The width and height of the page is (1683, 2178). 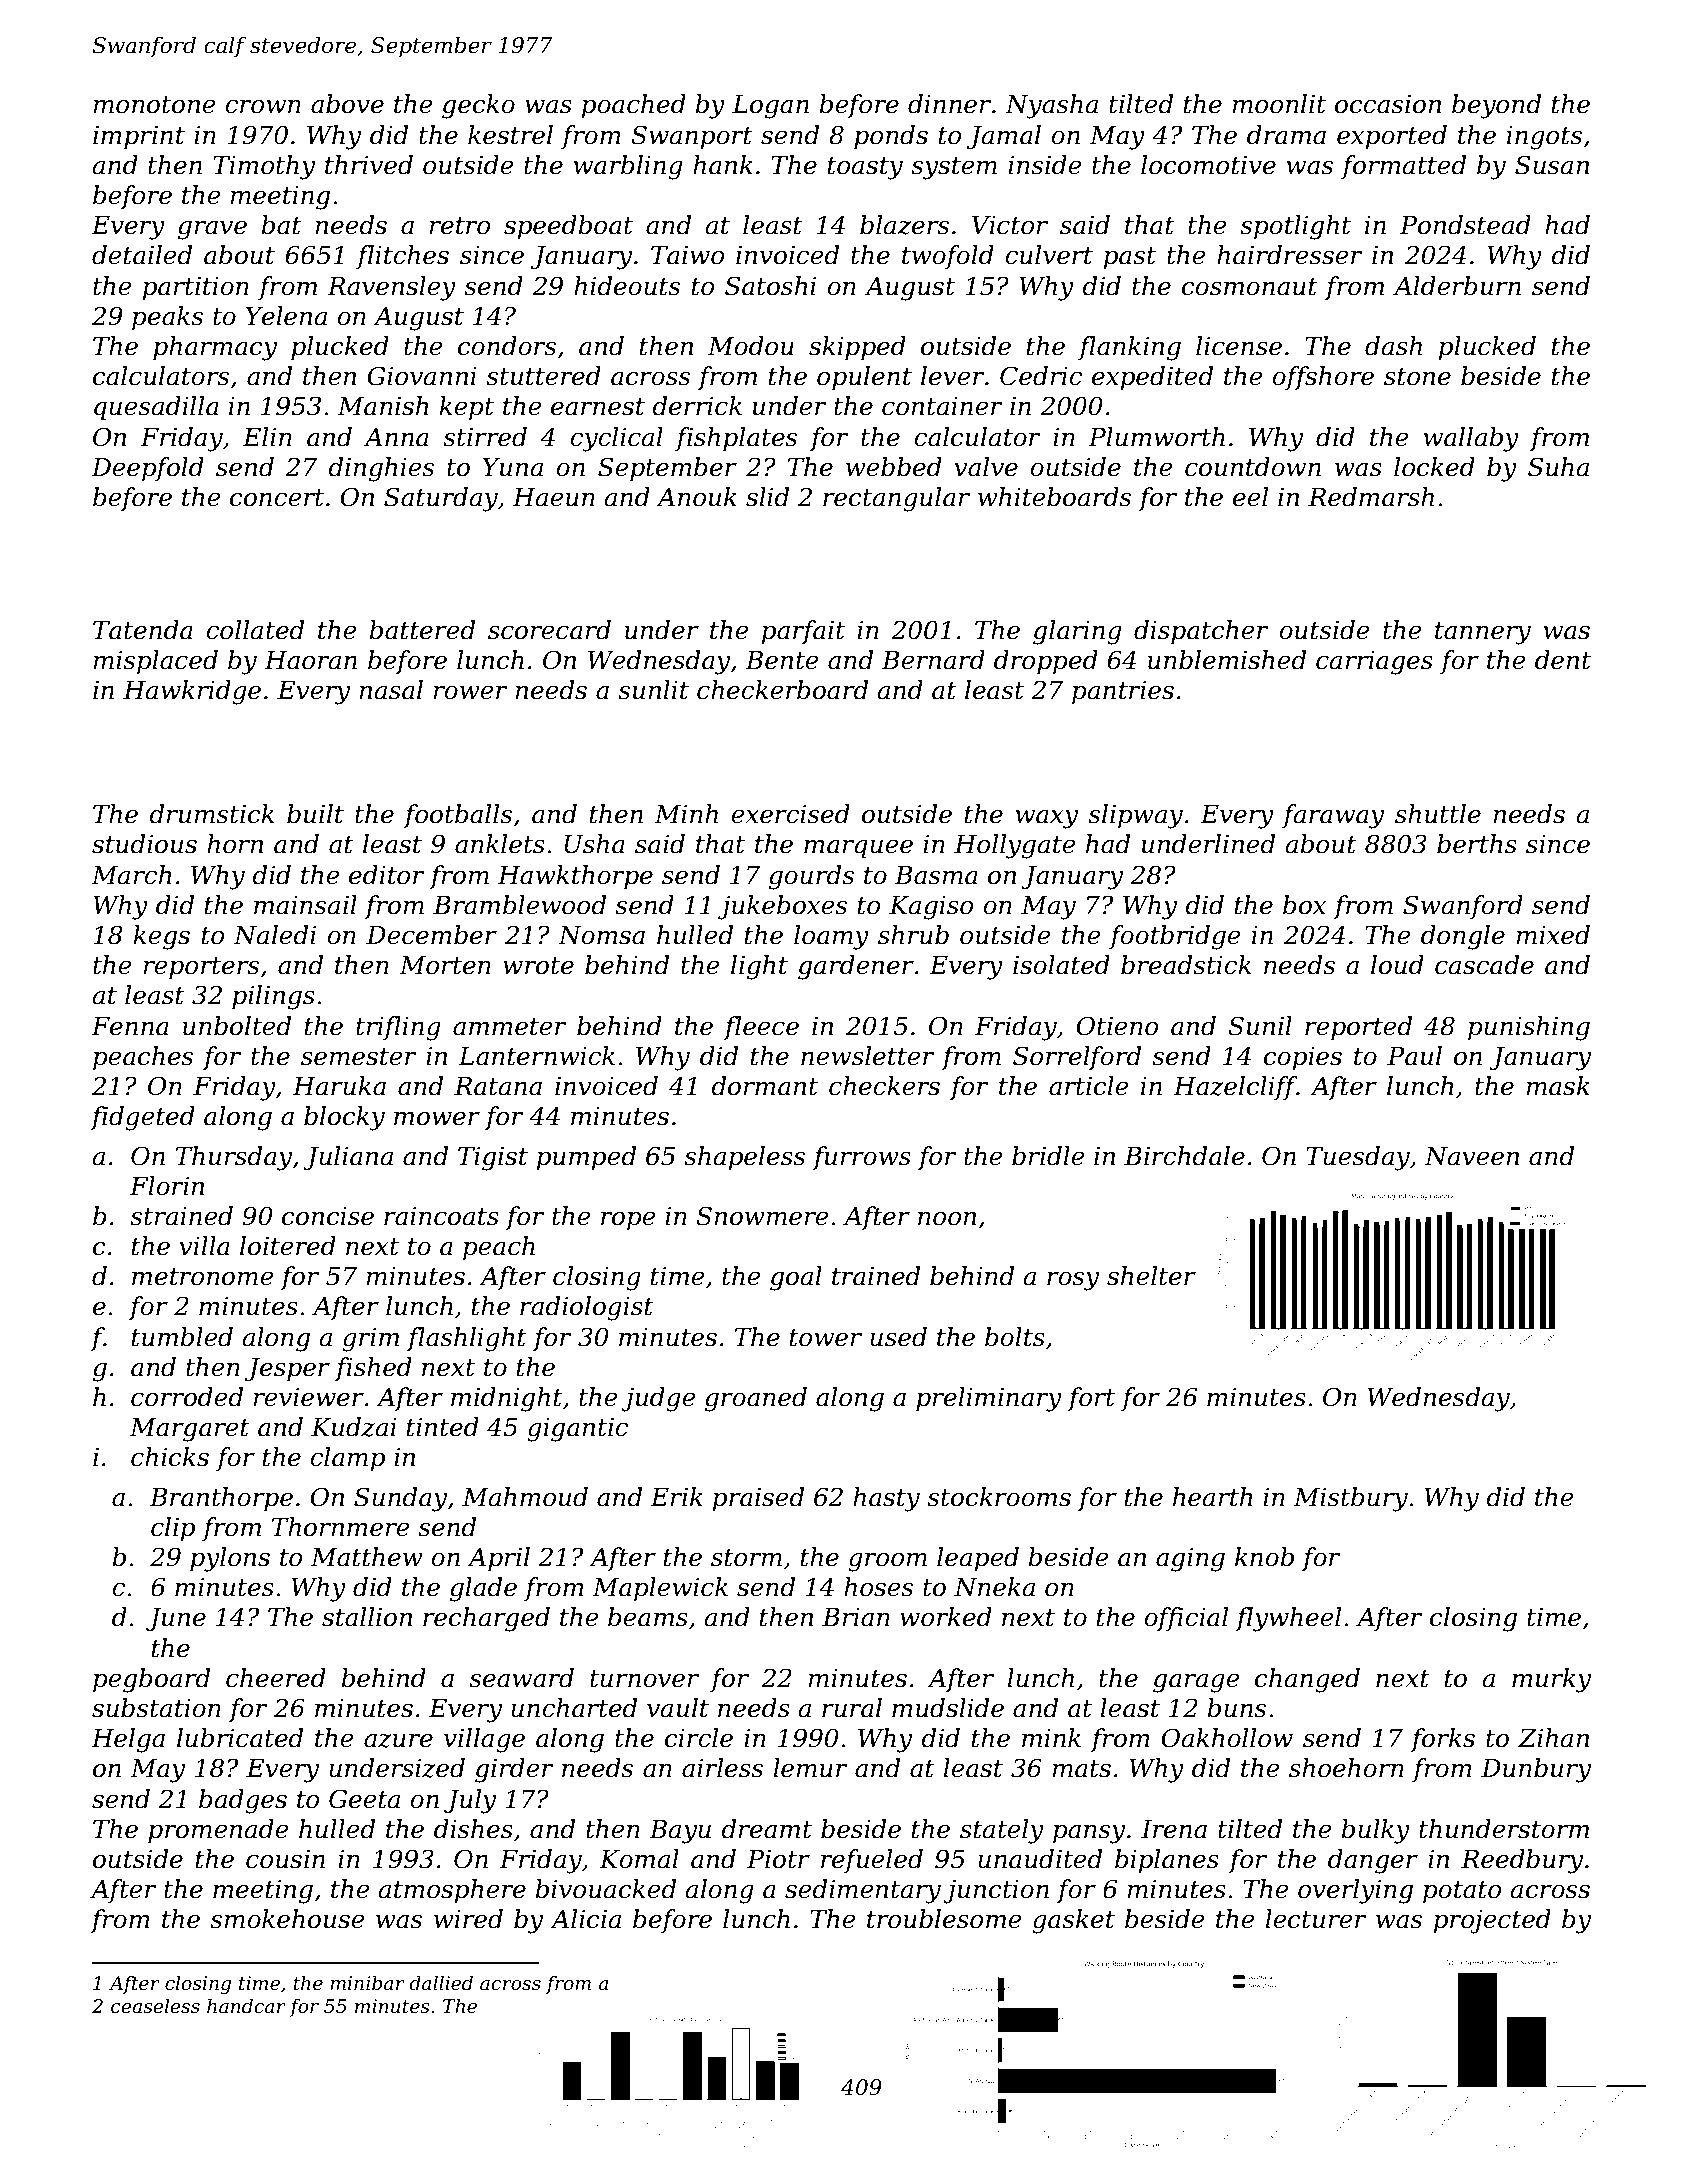 I want to click on lever, so click(x=953, y=376).
